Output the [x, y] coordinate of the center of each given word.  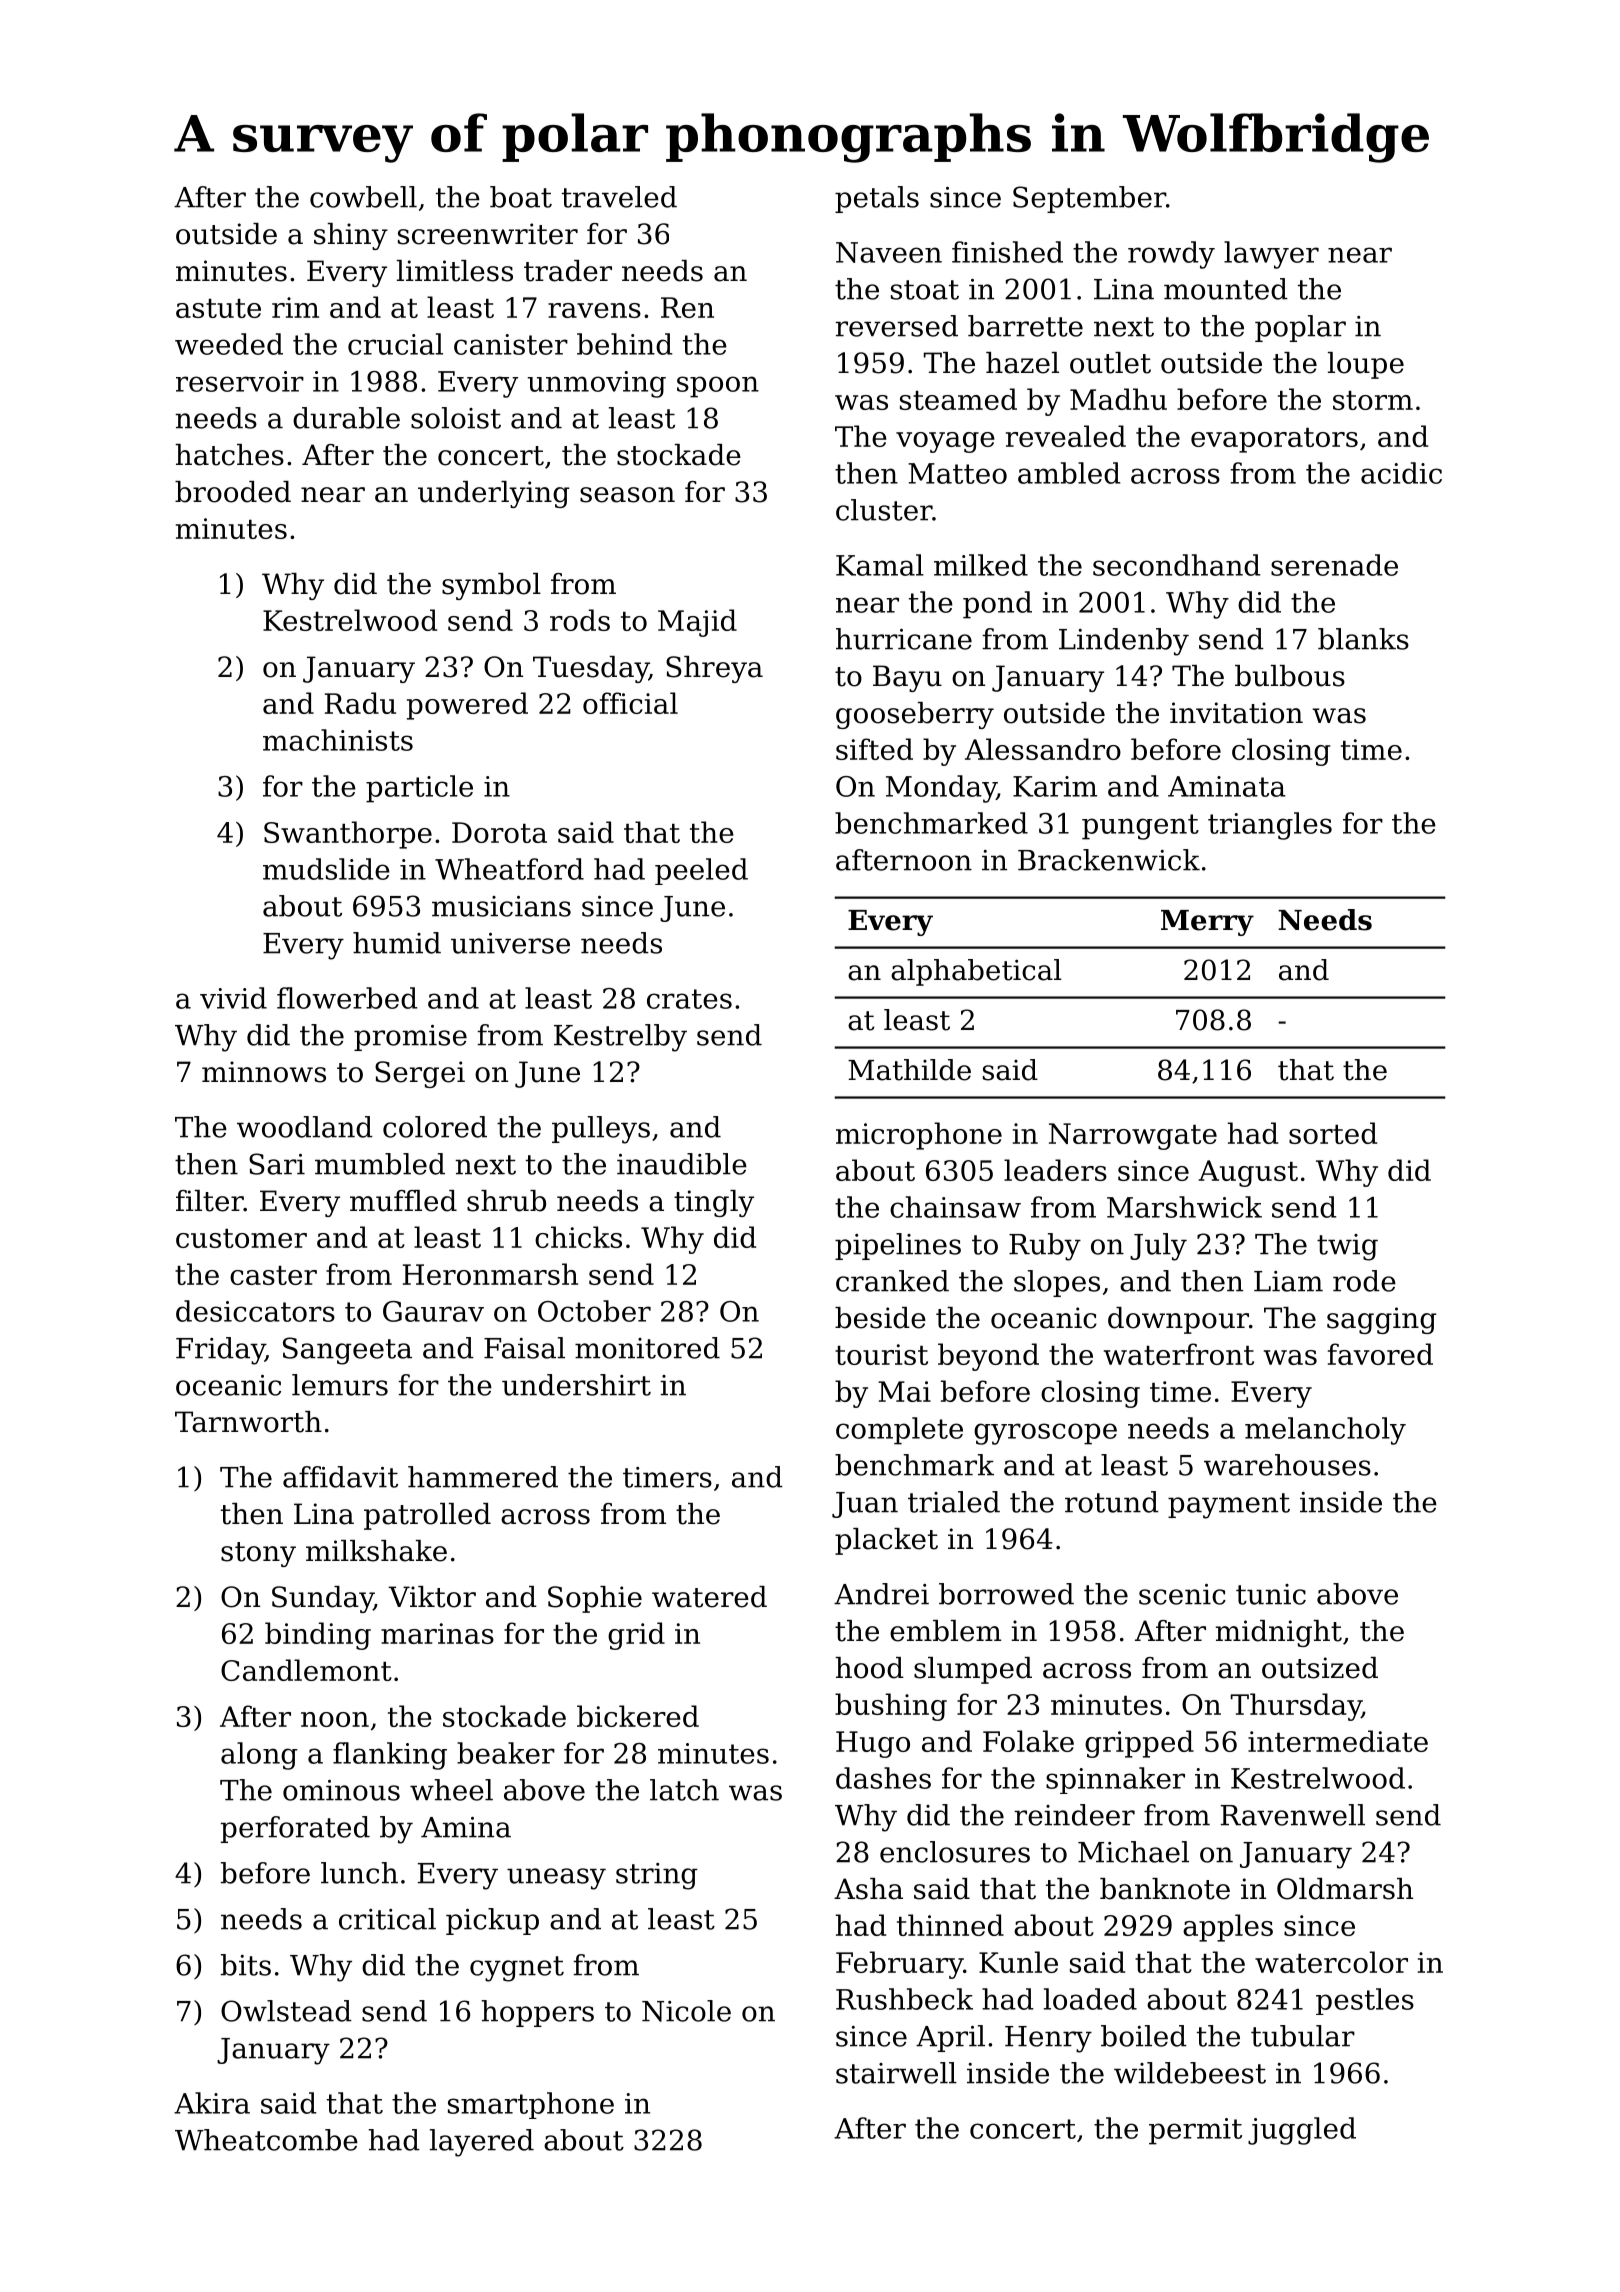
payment [1229, 1506]
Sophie [595, 1599]
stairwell [896, 2073]
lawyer [1271, 255]
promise [410, 1038]
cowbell [363, 197]
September [1089, 199]
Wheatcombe [266, 2140]
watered [709, 1597]
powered [467, 706]
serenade [1334, 565]
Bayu [907, 678]
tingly [714, 1203]
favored [1380, 1354]
